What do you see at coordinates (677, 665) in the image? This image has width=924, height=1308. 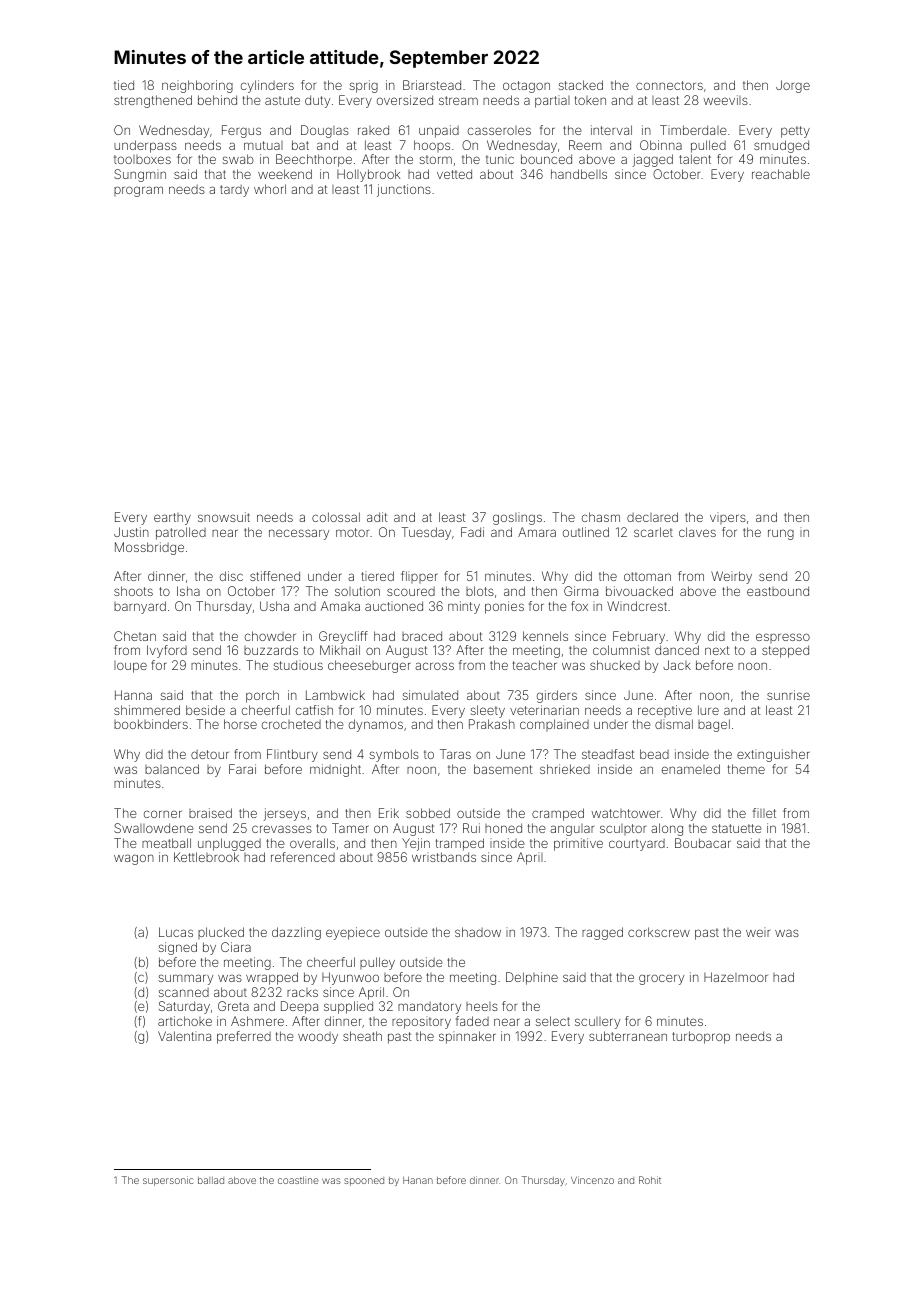 I see `Jack` at bounding box center [677, 665].
